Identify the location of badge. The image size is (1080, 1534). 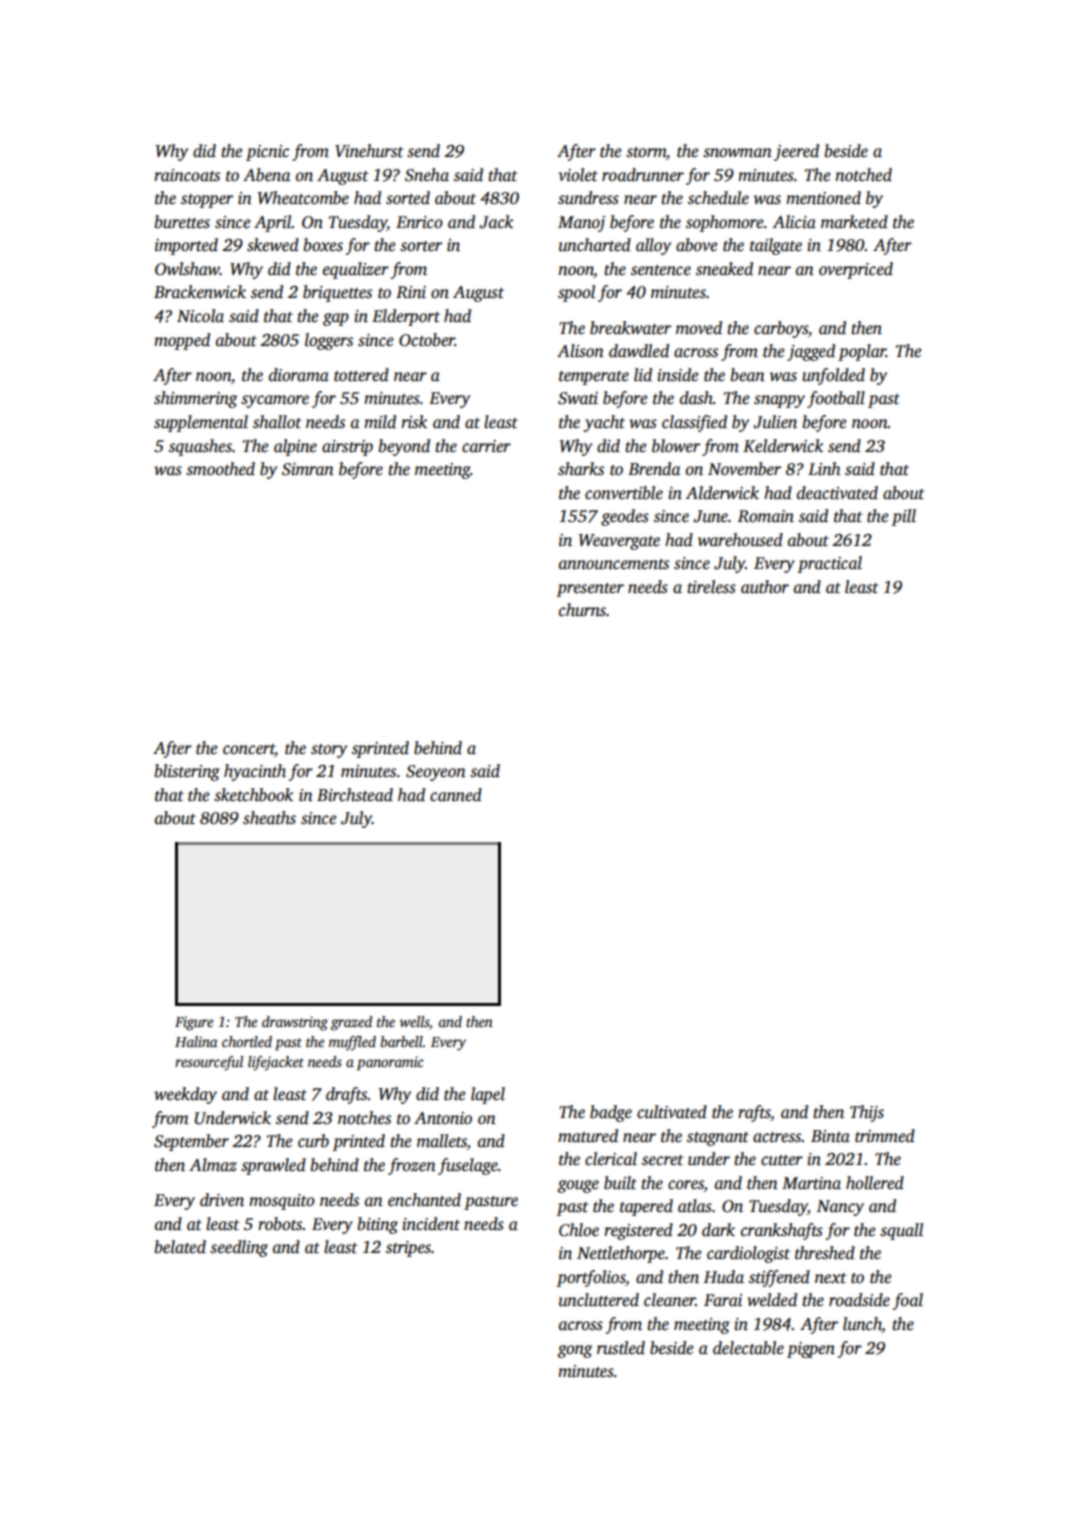
(611, 1113).
